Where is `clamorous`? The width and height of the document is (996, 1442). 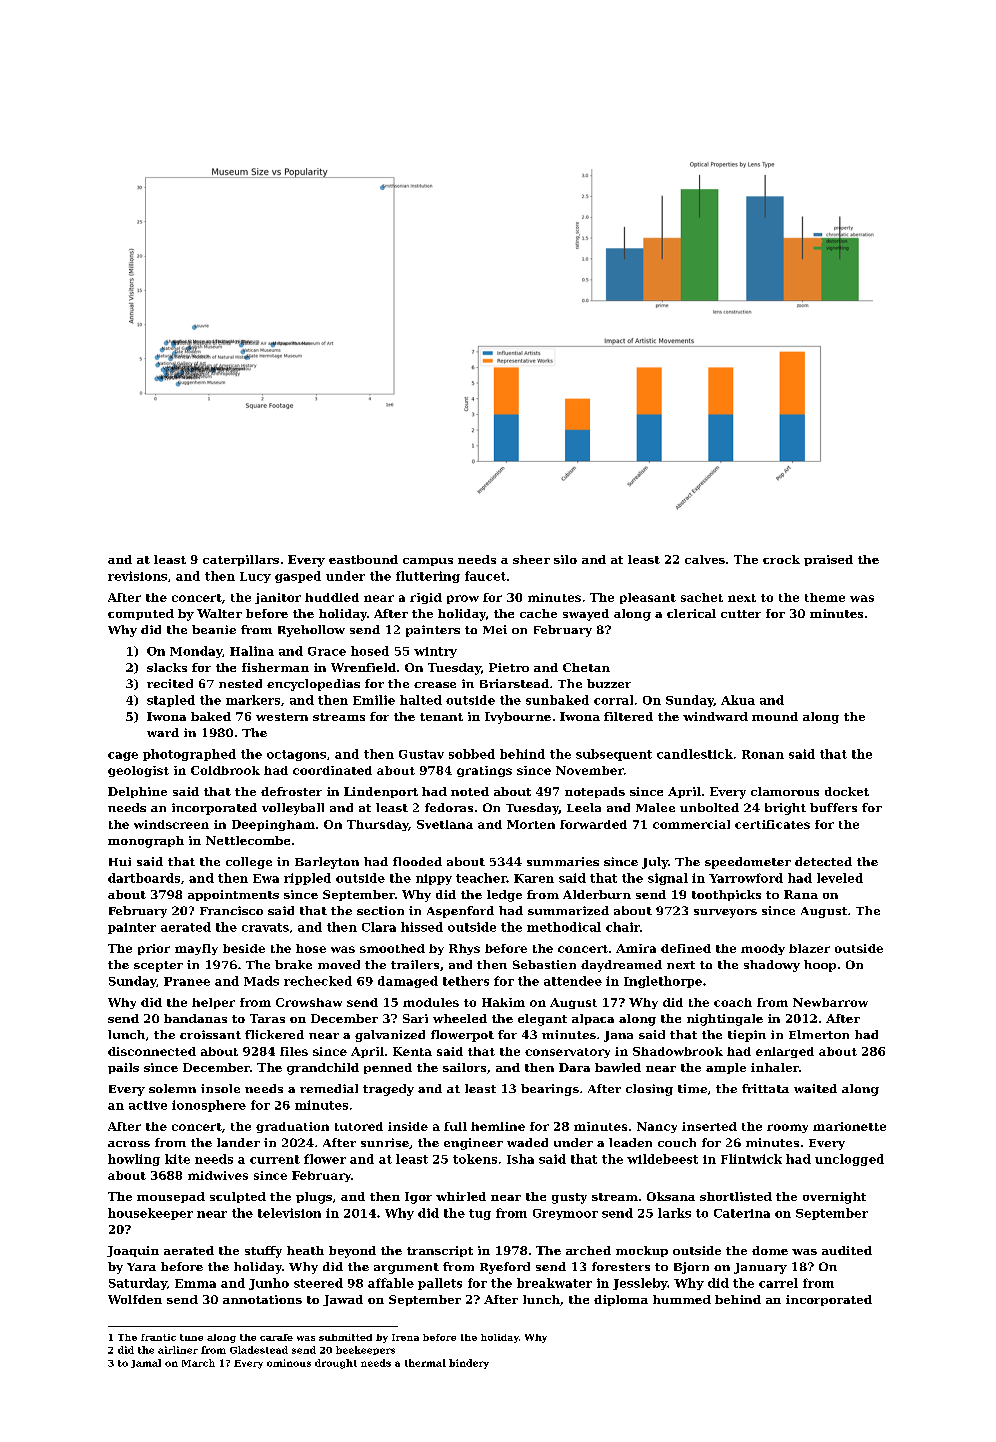 clamorous is located at coordinates (785, 791).
